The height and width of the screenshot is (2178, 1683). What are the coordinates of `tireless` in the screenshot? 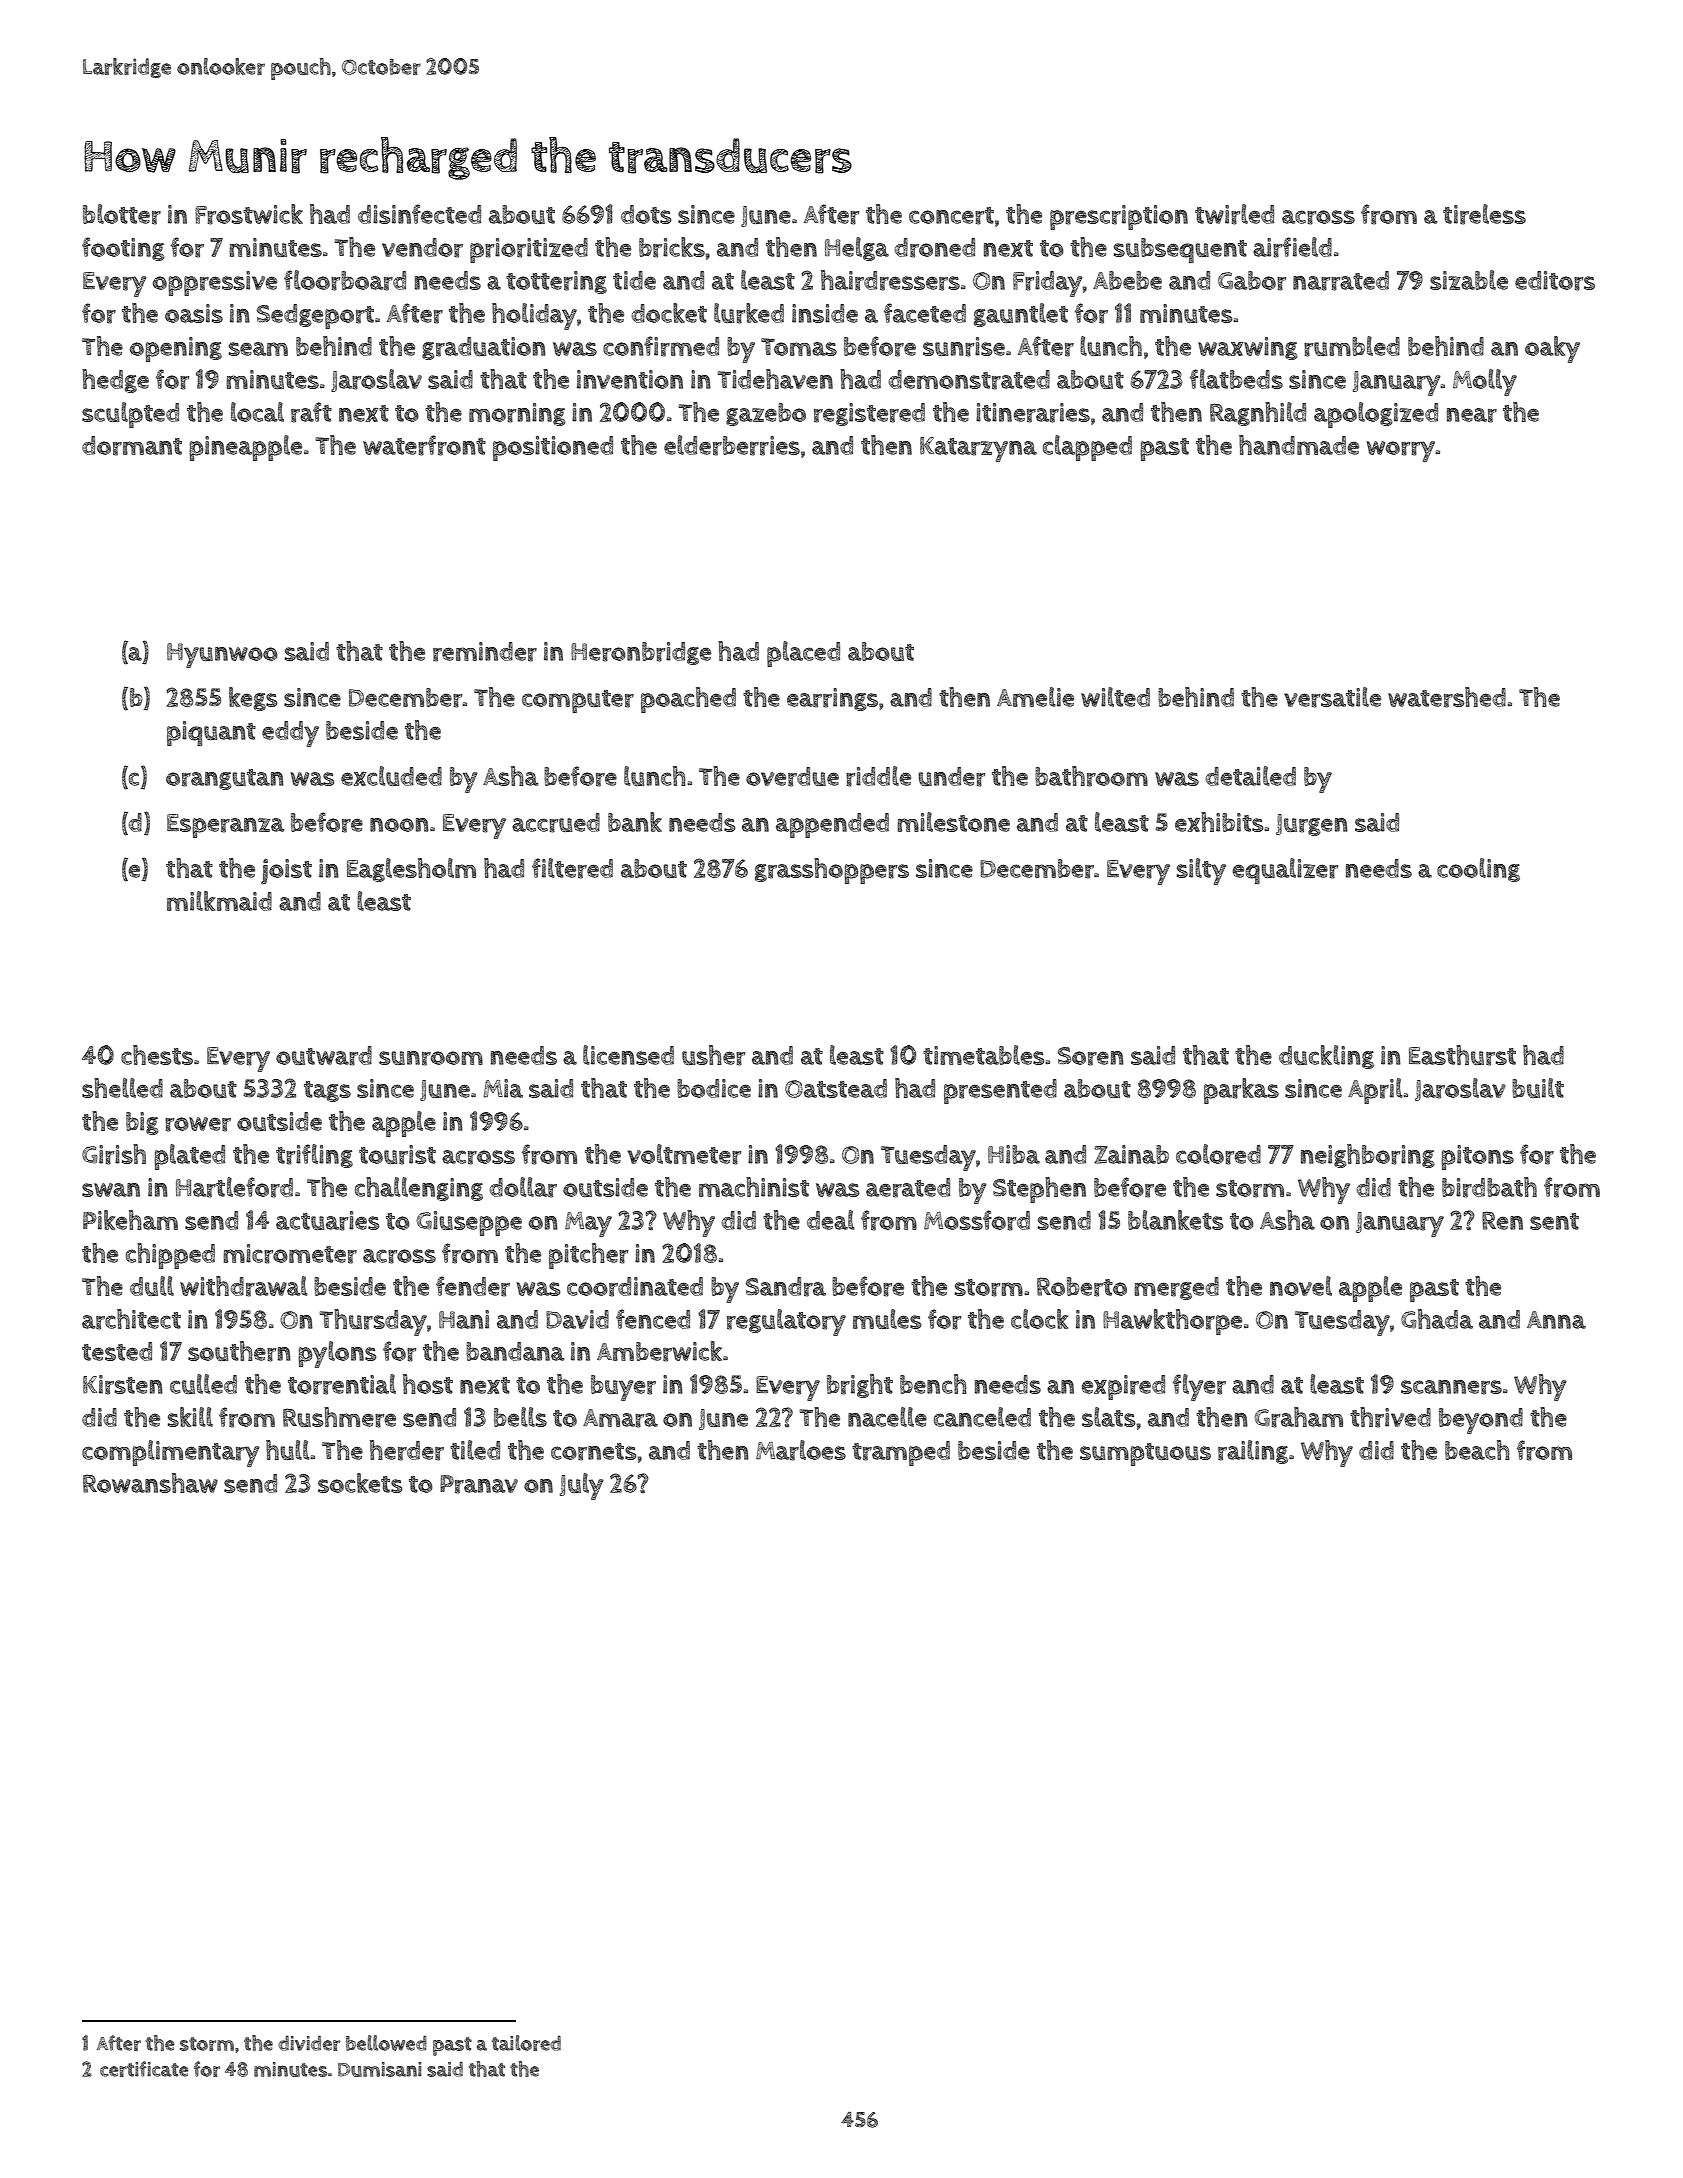 It's located at (1484, 214).
